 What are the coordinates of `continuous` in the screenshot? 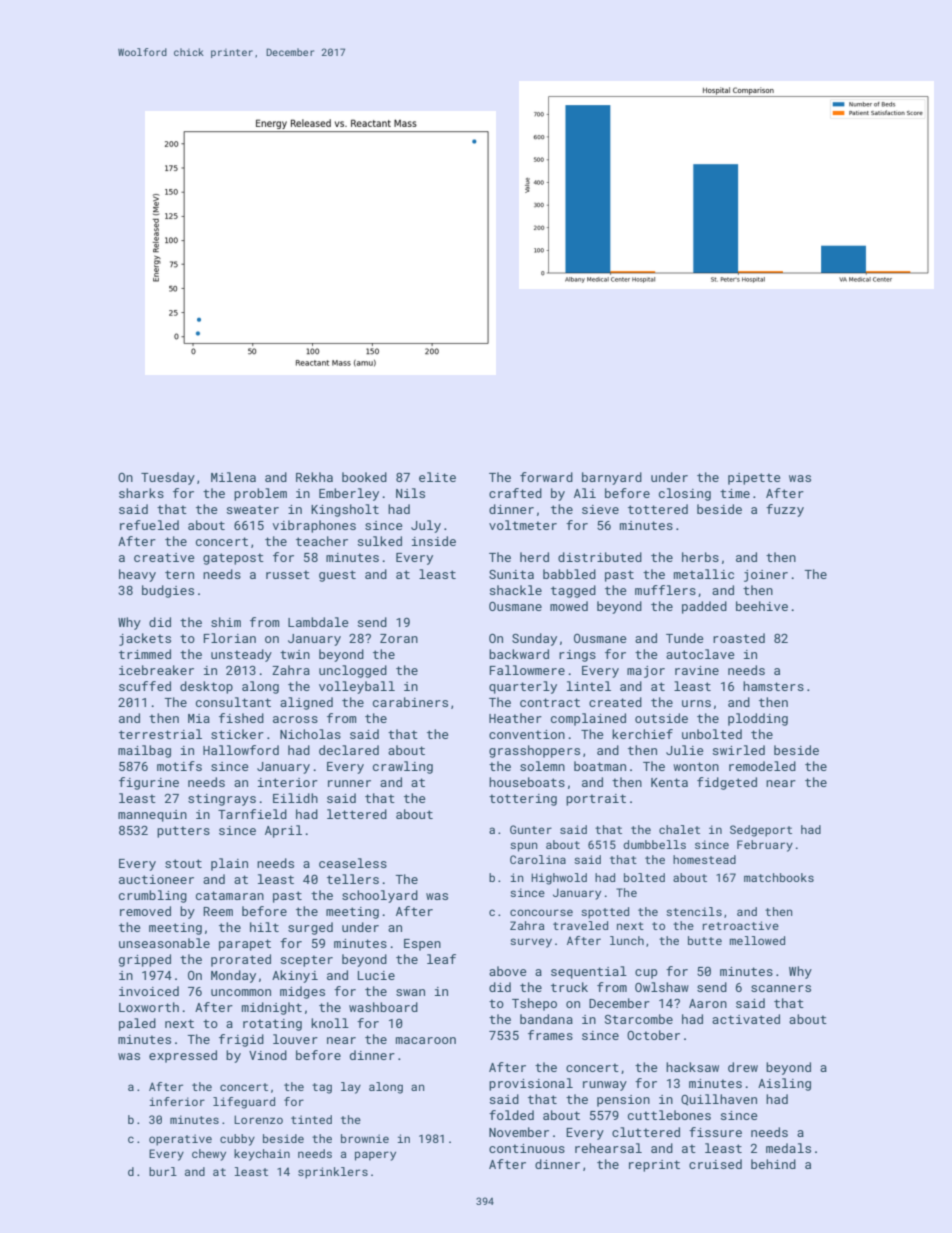 It's located at (527, 1148).
